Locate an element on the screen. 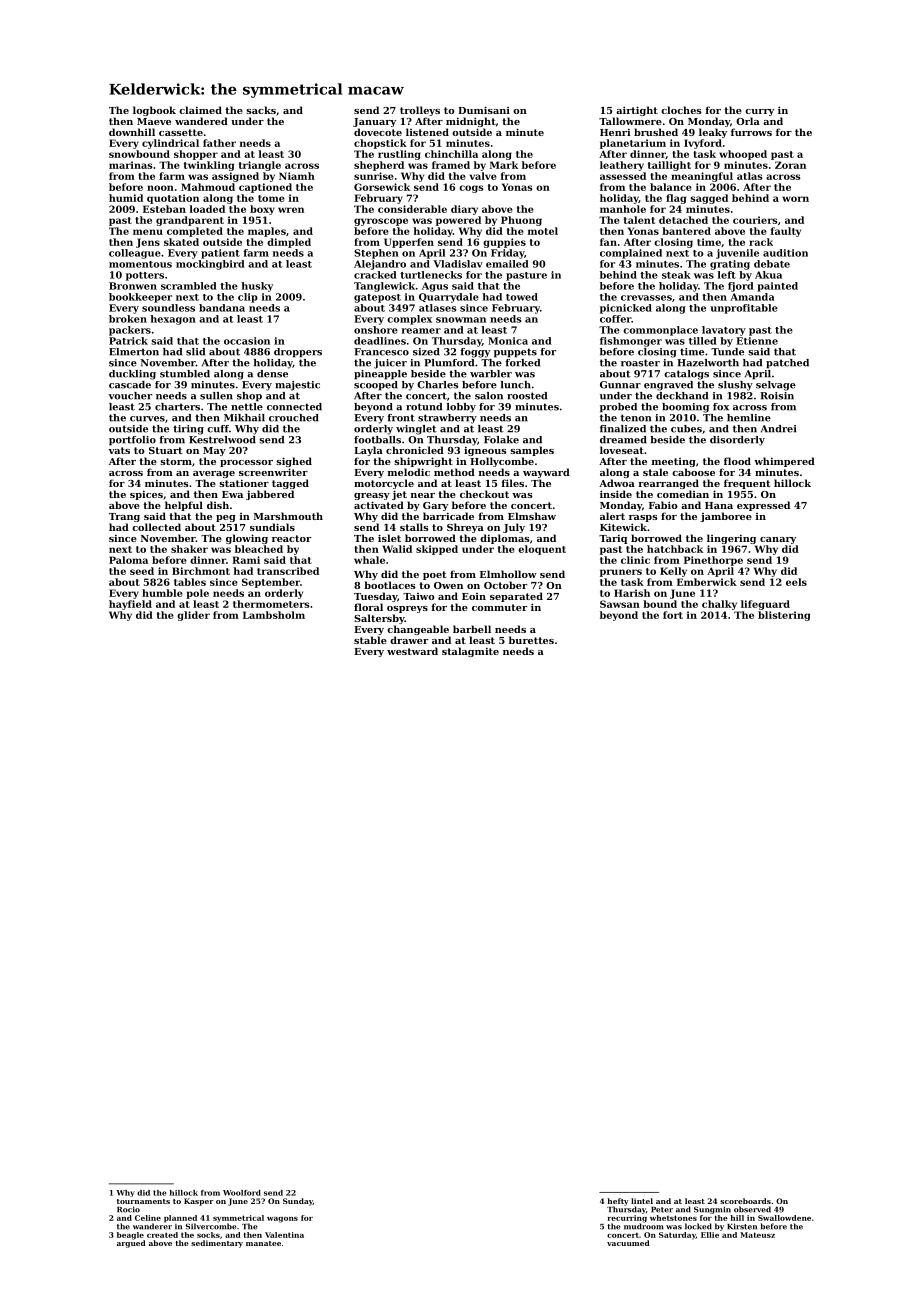  Dumisani is located at coordinates (484, 110).
